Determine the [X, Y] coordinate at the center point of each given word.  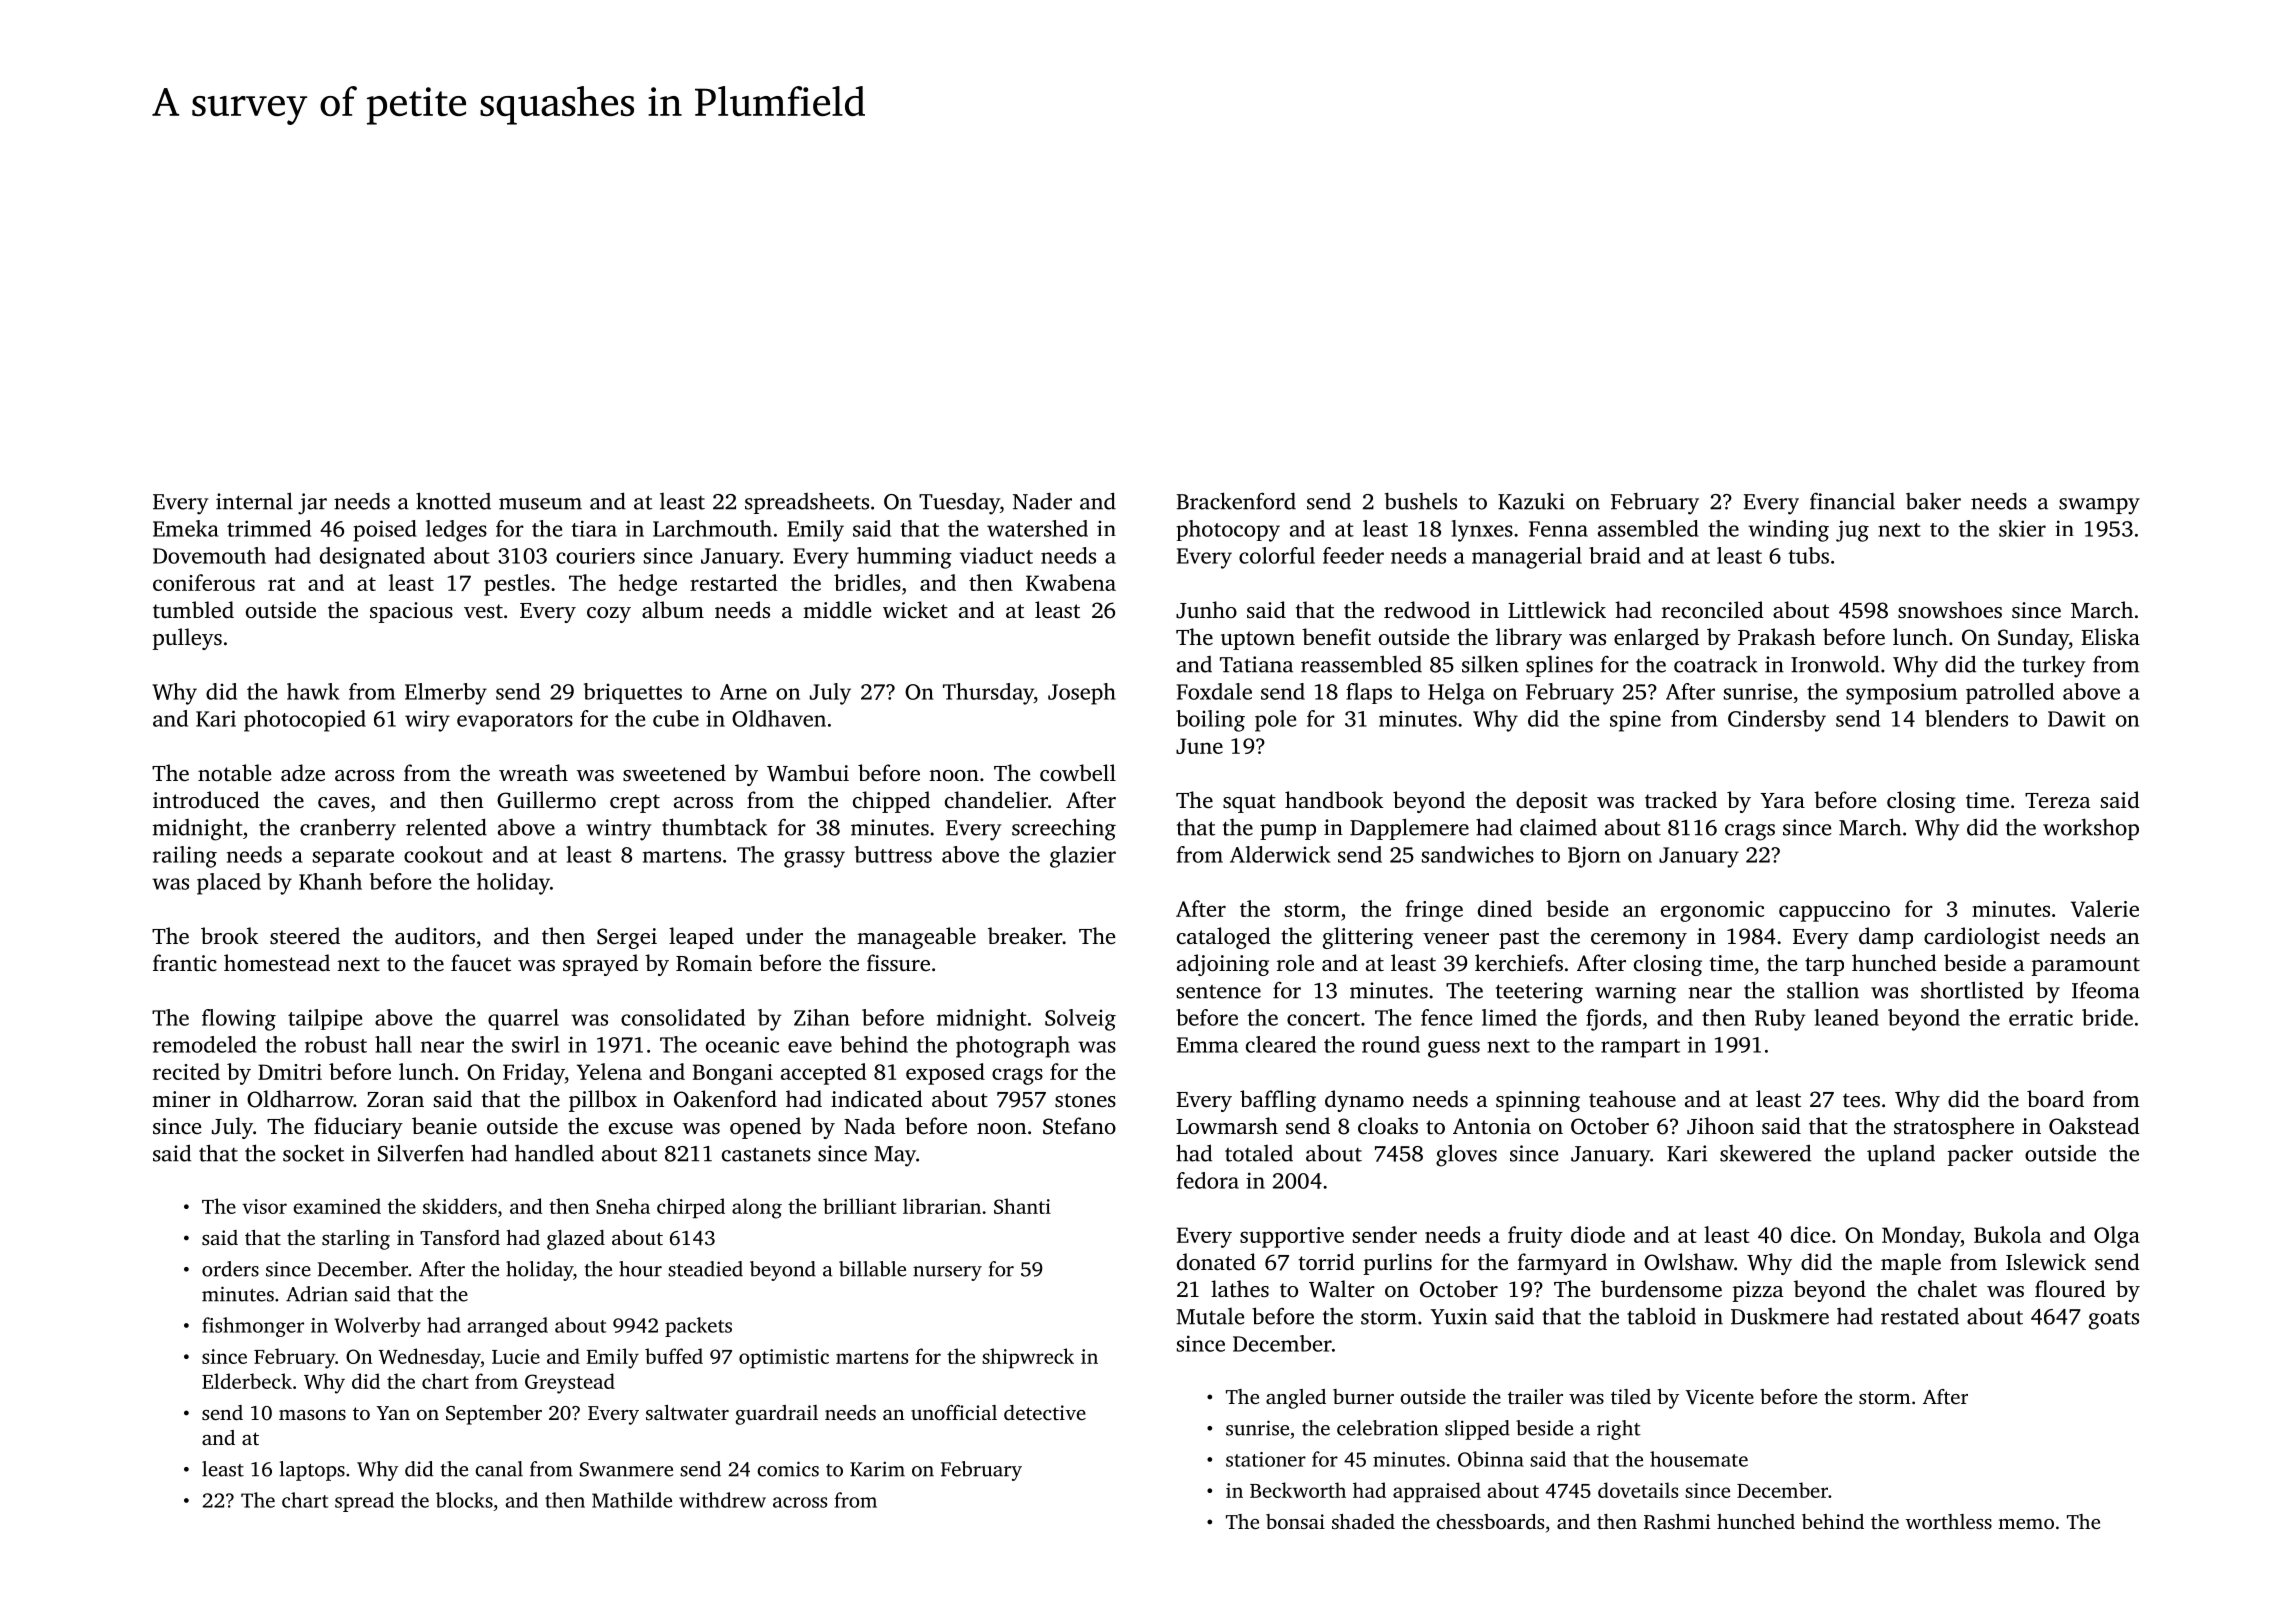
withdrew [722, 1500]
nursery [947, 1273]
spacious [411, 612]
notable [234, 772]
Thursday [988, 694]
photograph [1013, 1047]
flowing [239, 1020]
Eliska [2110, 636]
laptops [312, 1471]
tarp [1824, 966]
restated [1920, 1316]
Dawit [2077, 719]
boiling [1210, 721]
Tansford [460, 1237]
